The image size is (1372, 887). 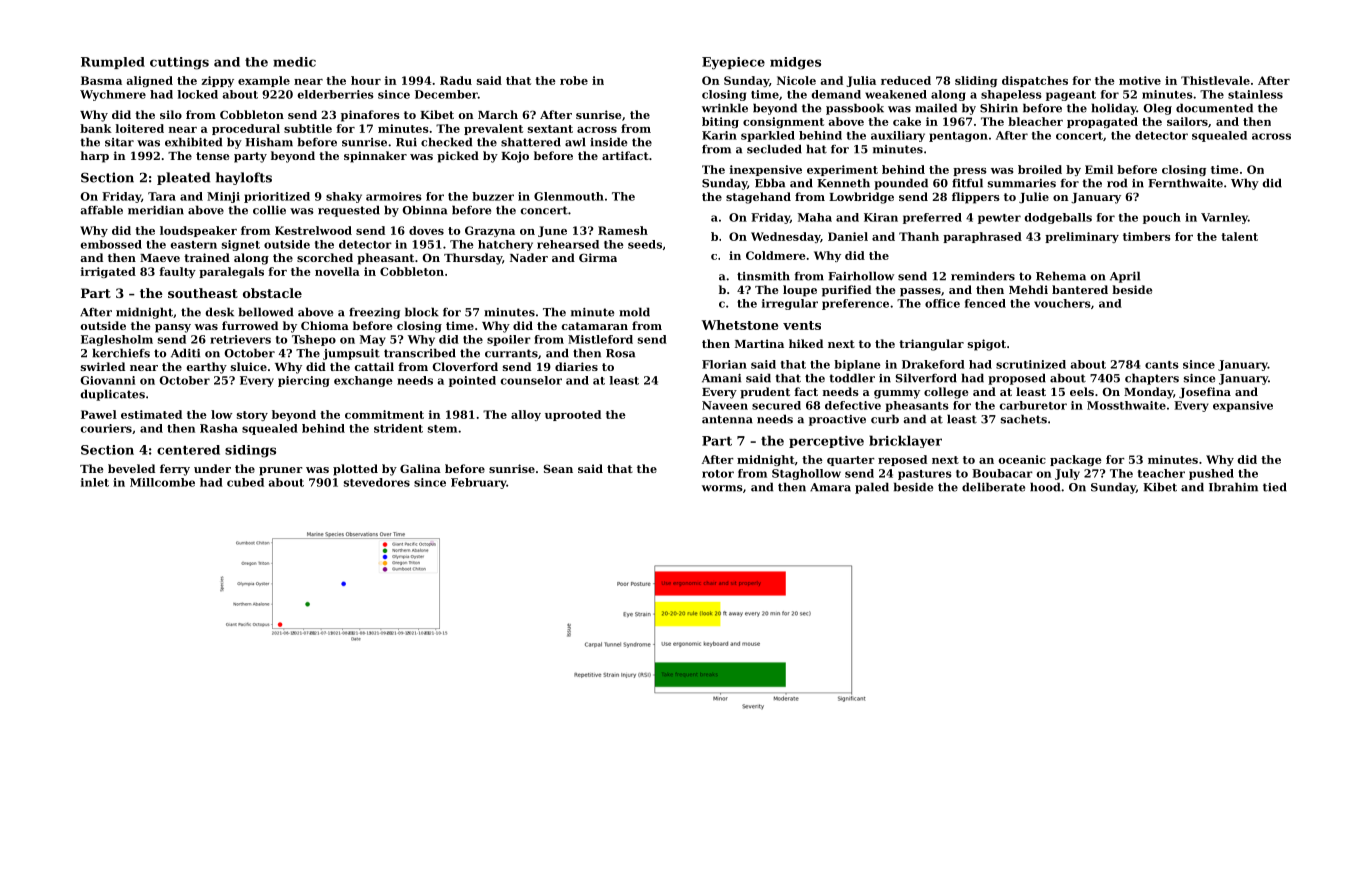 What do you see at coordinates (456, 80) in the image?
I see `Radu` at bounding box center [456, 80].
